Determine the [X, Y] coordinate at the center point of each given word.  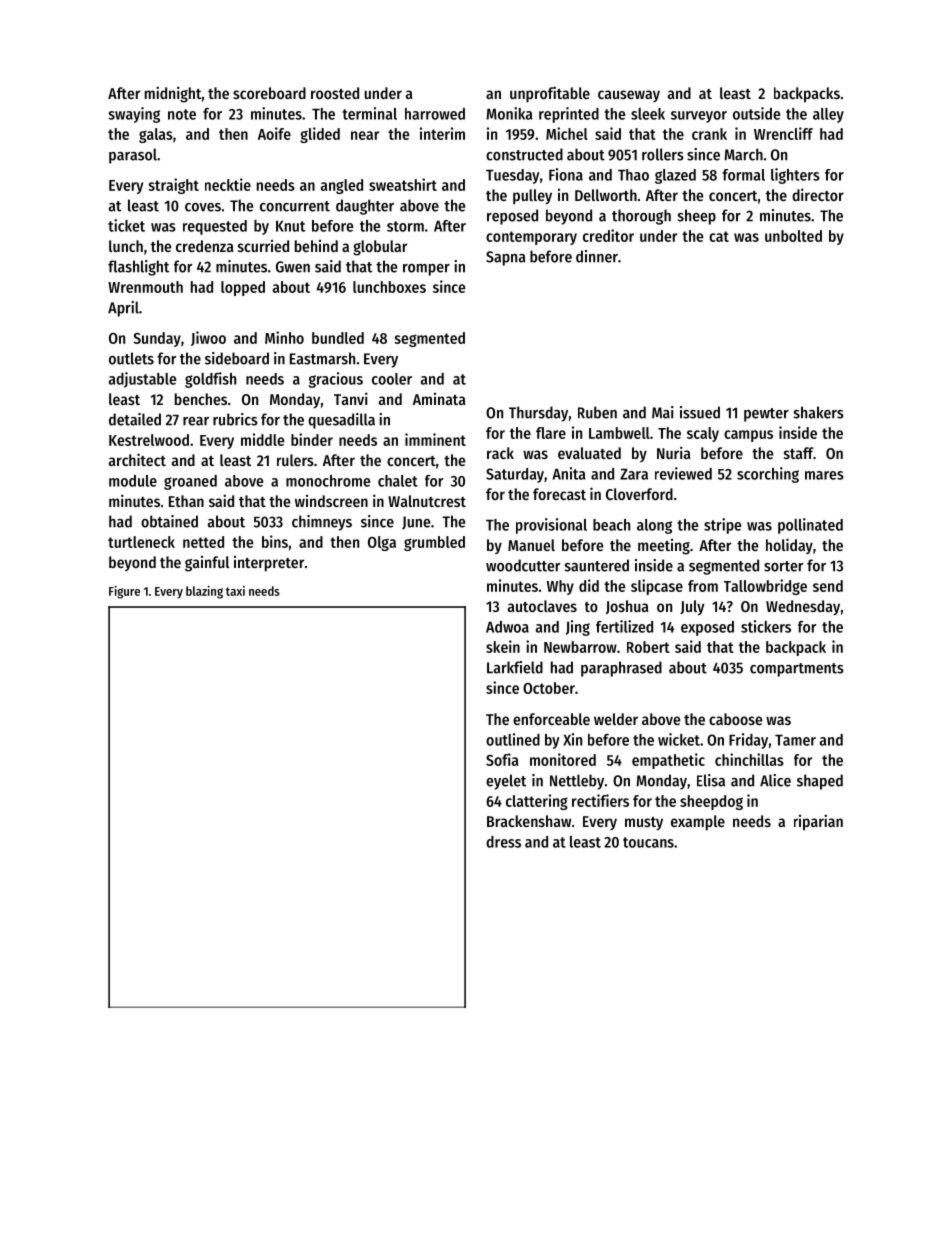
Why [560, 587]
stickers [766, 626]
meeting [664, 547]
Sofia [502, 759]
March [743, 154]
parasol [133, 156]
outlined [513, 739]
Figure [124, 592]
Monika [509, 113]
